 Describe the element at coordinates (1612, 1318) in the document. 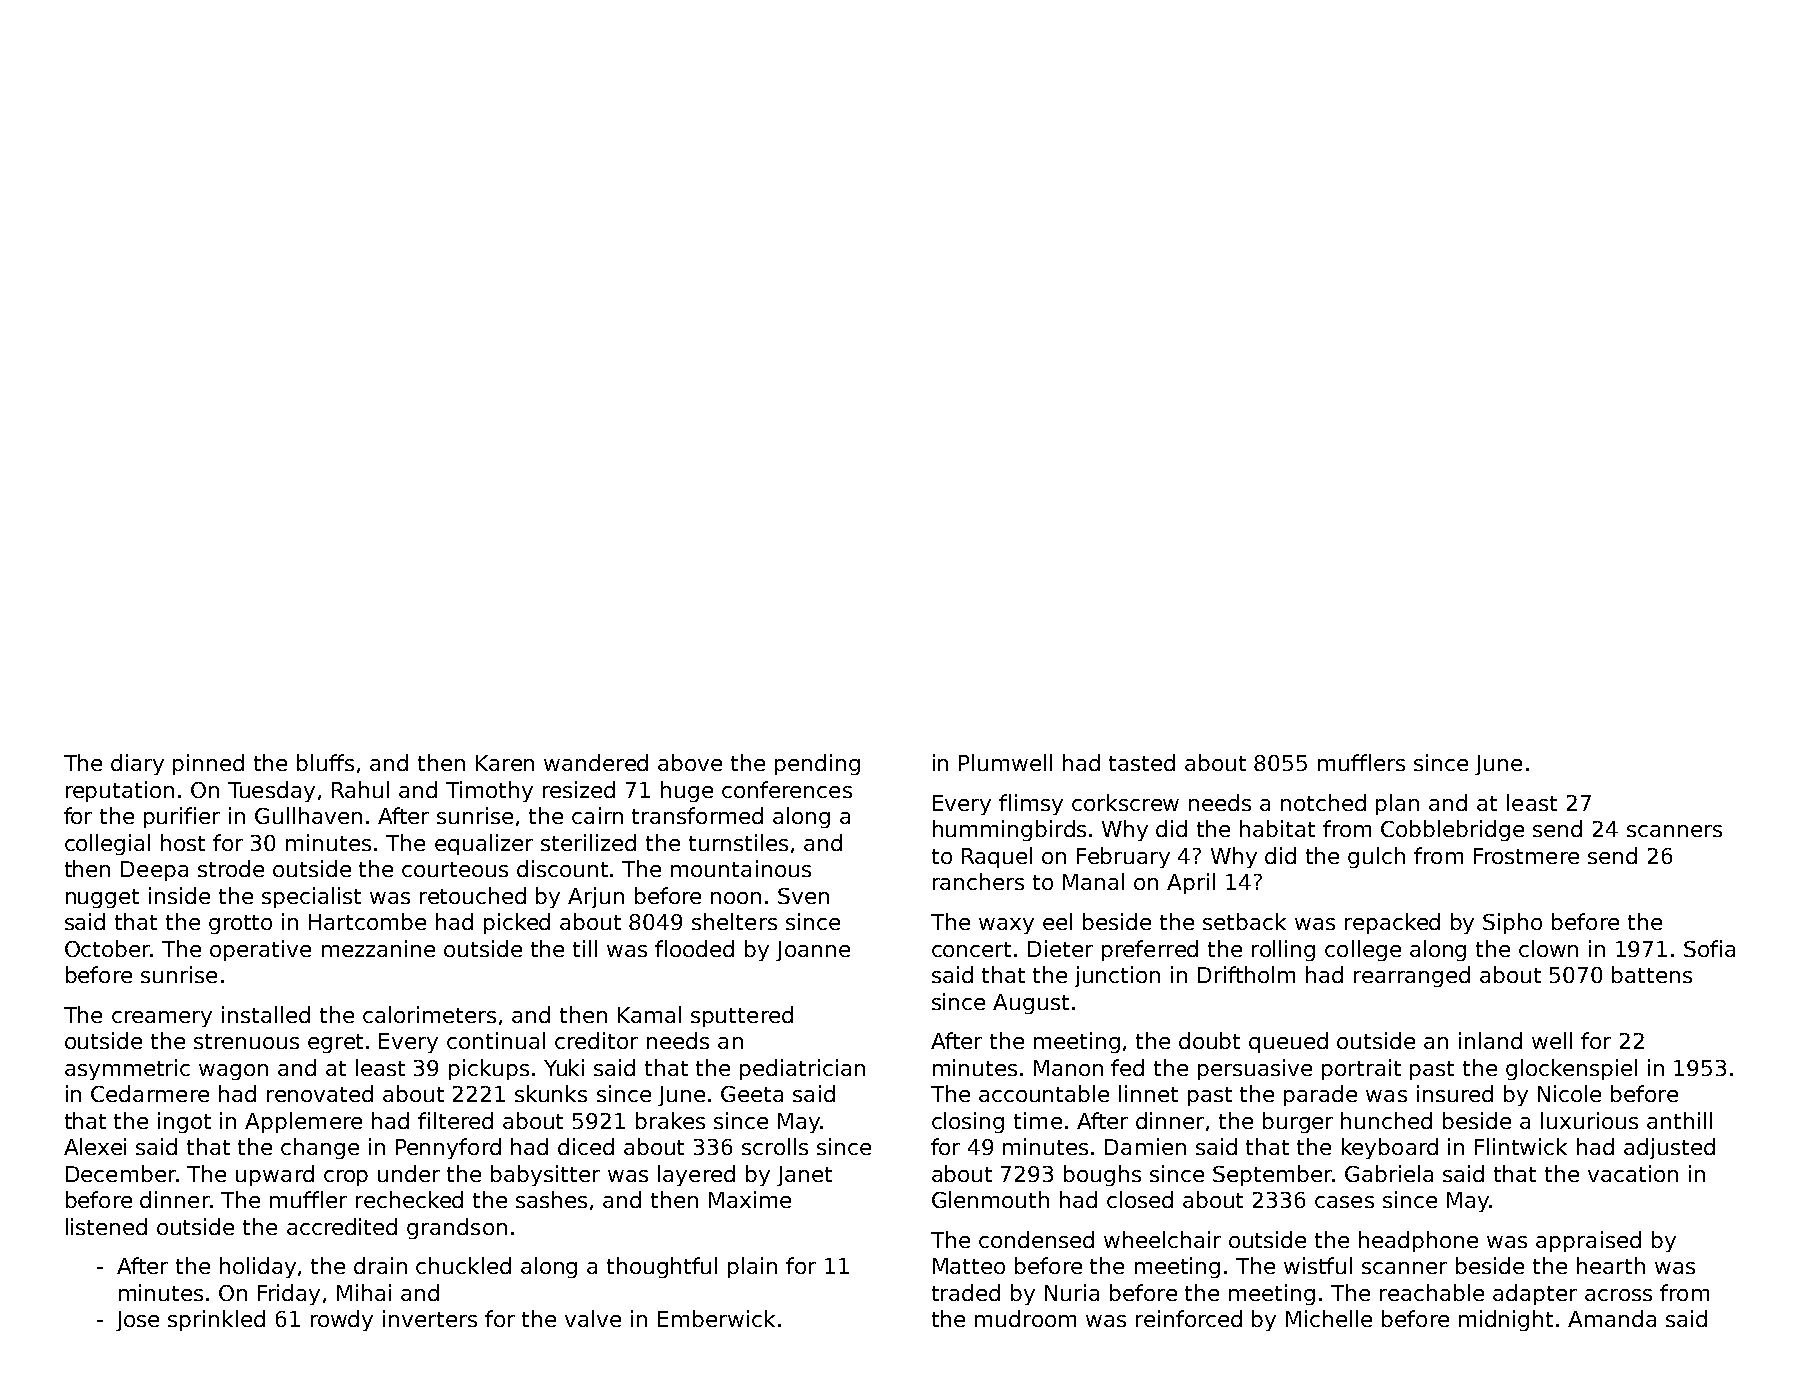

I see `Amanda` at that location.
